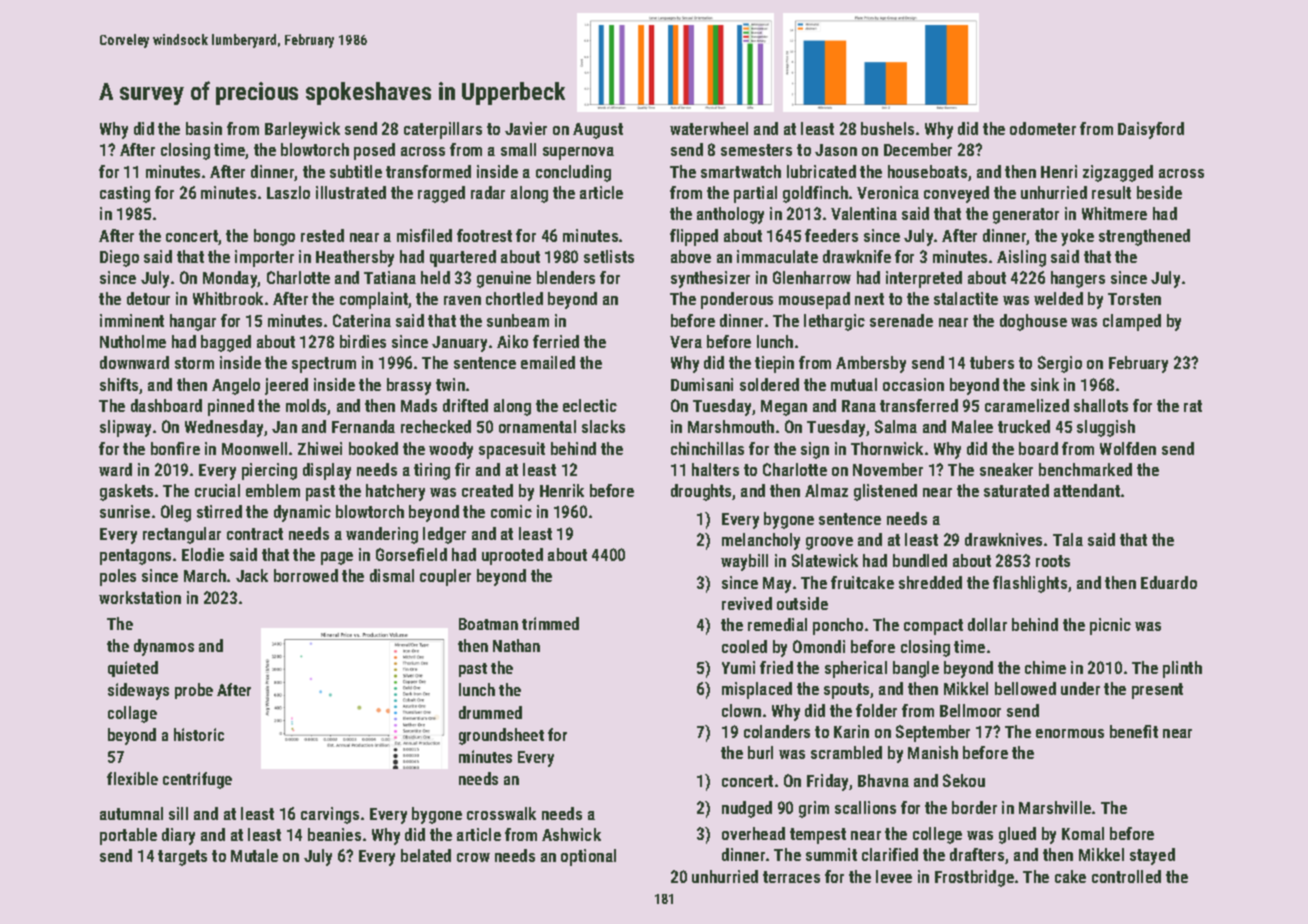  Describe the element at coordinates (1087, 490) in the screenshot. I see `attendant` at that location.
